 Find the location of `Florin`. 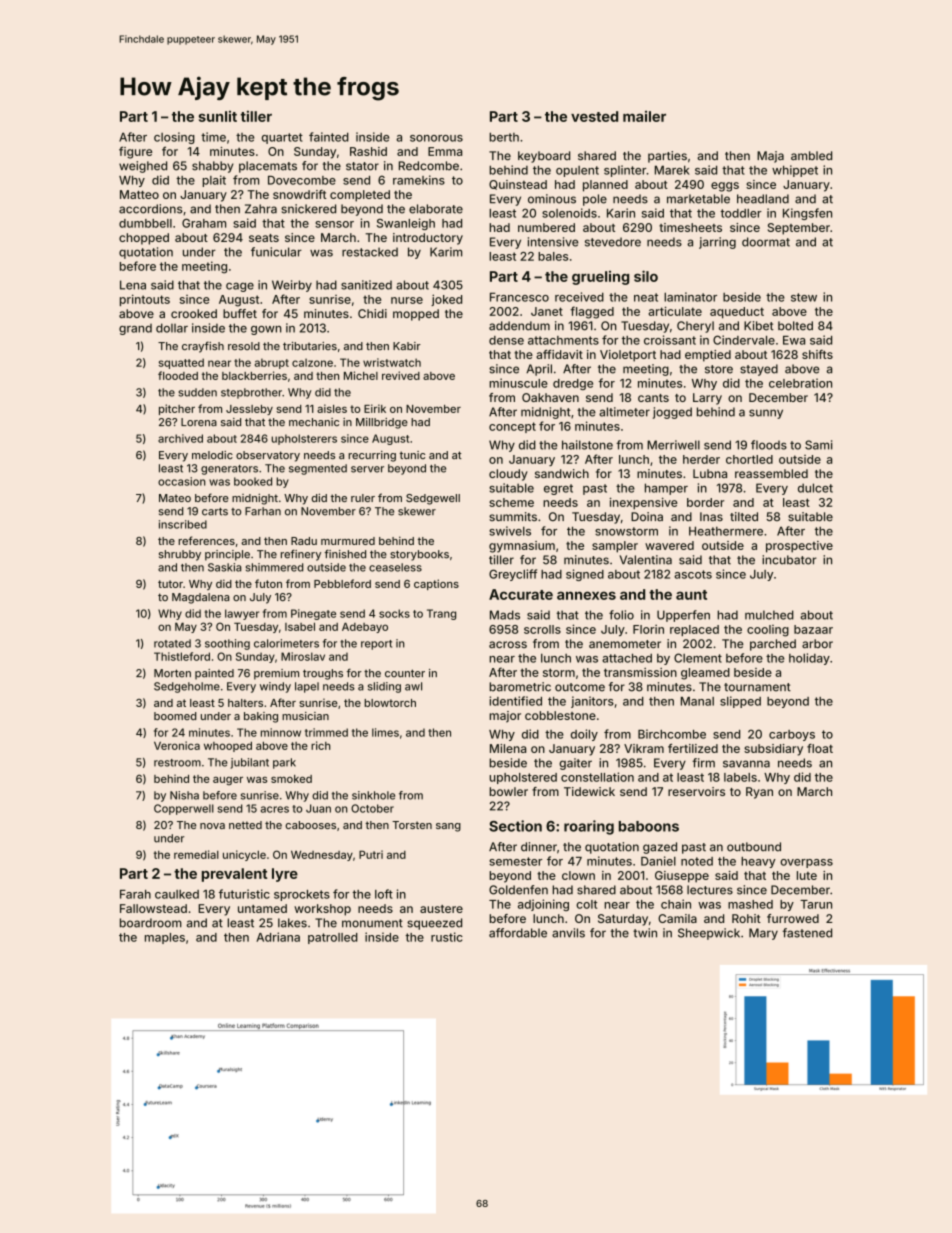

Florin is located at coordinates (648, 629).
